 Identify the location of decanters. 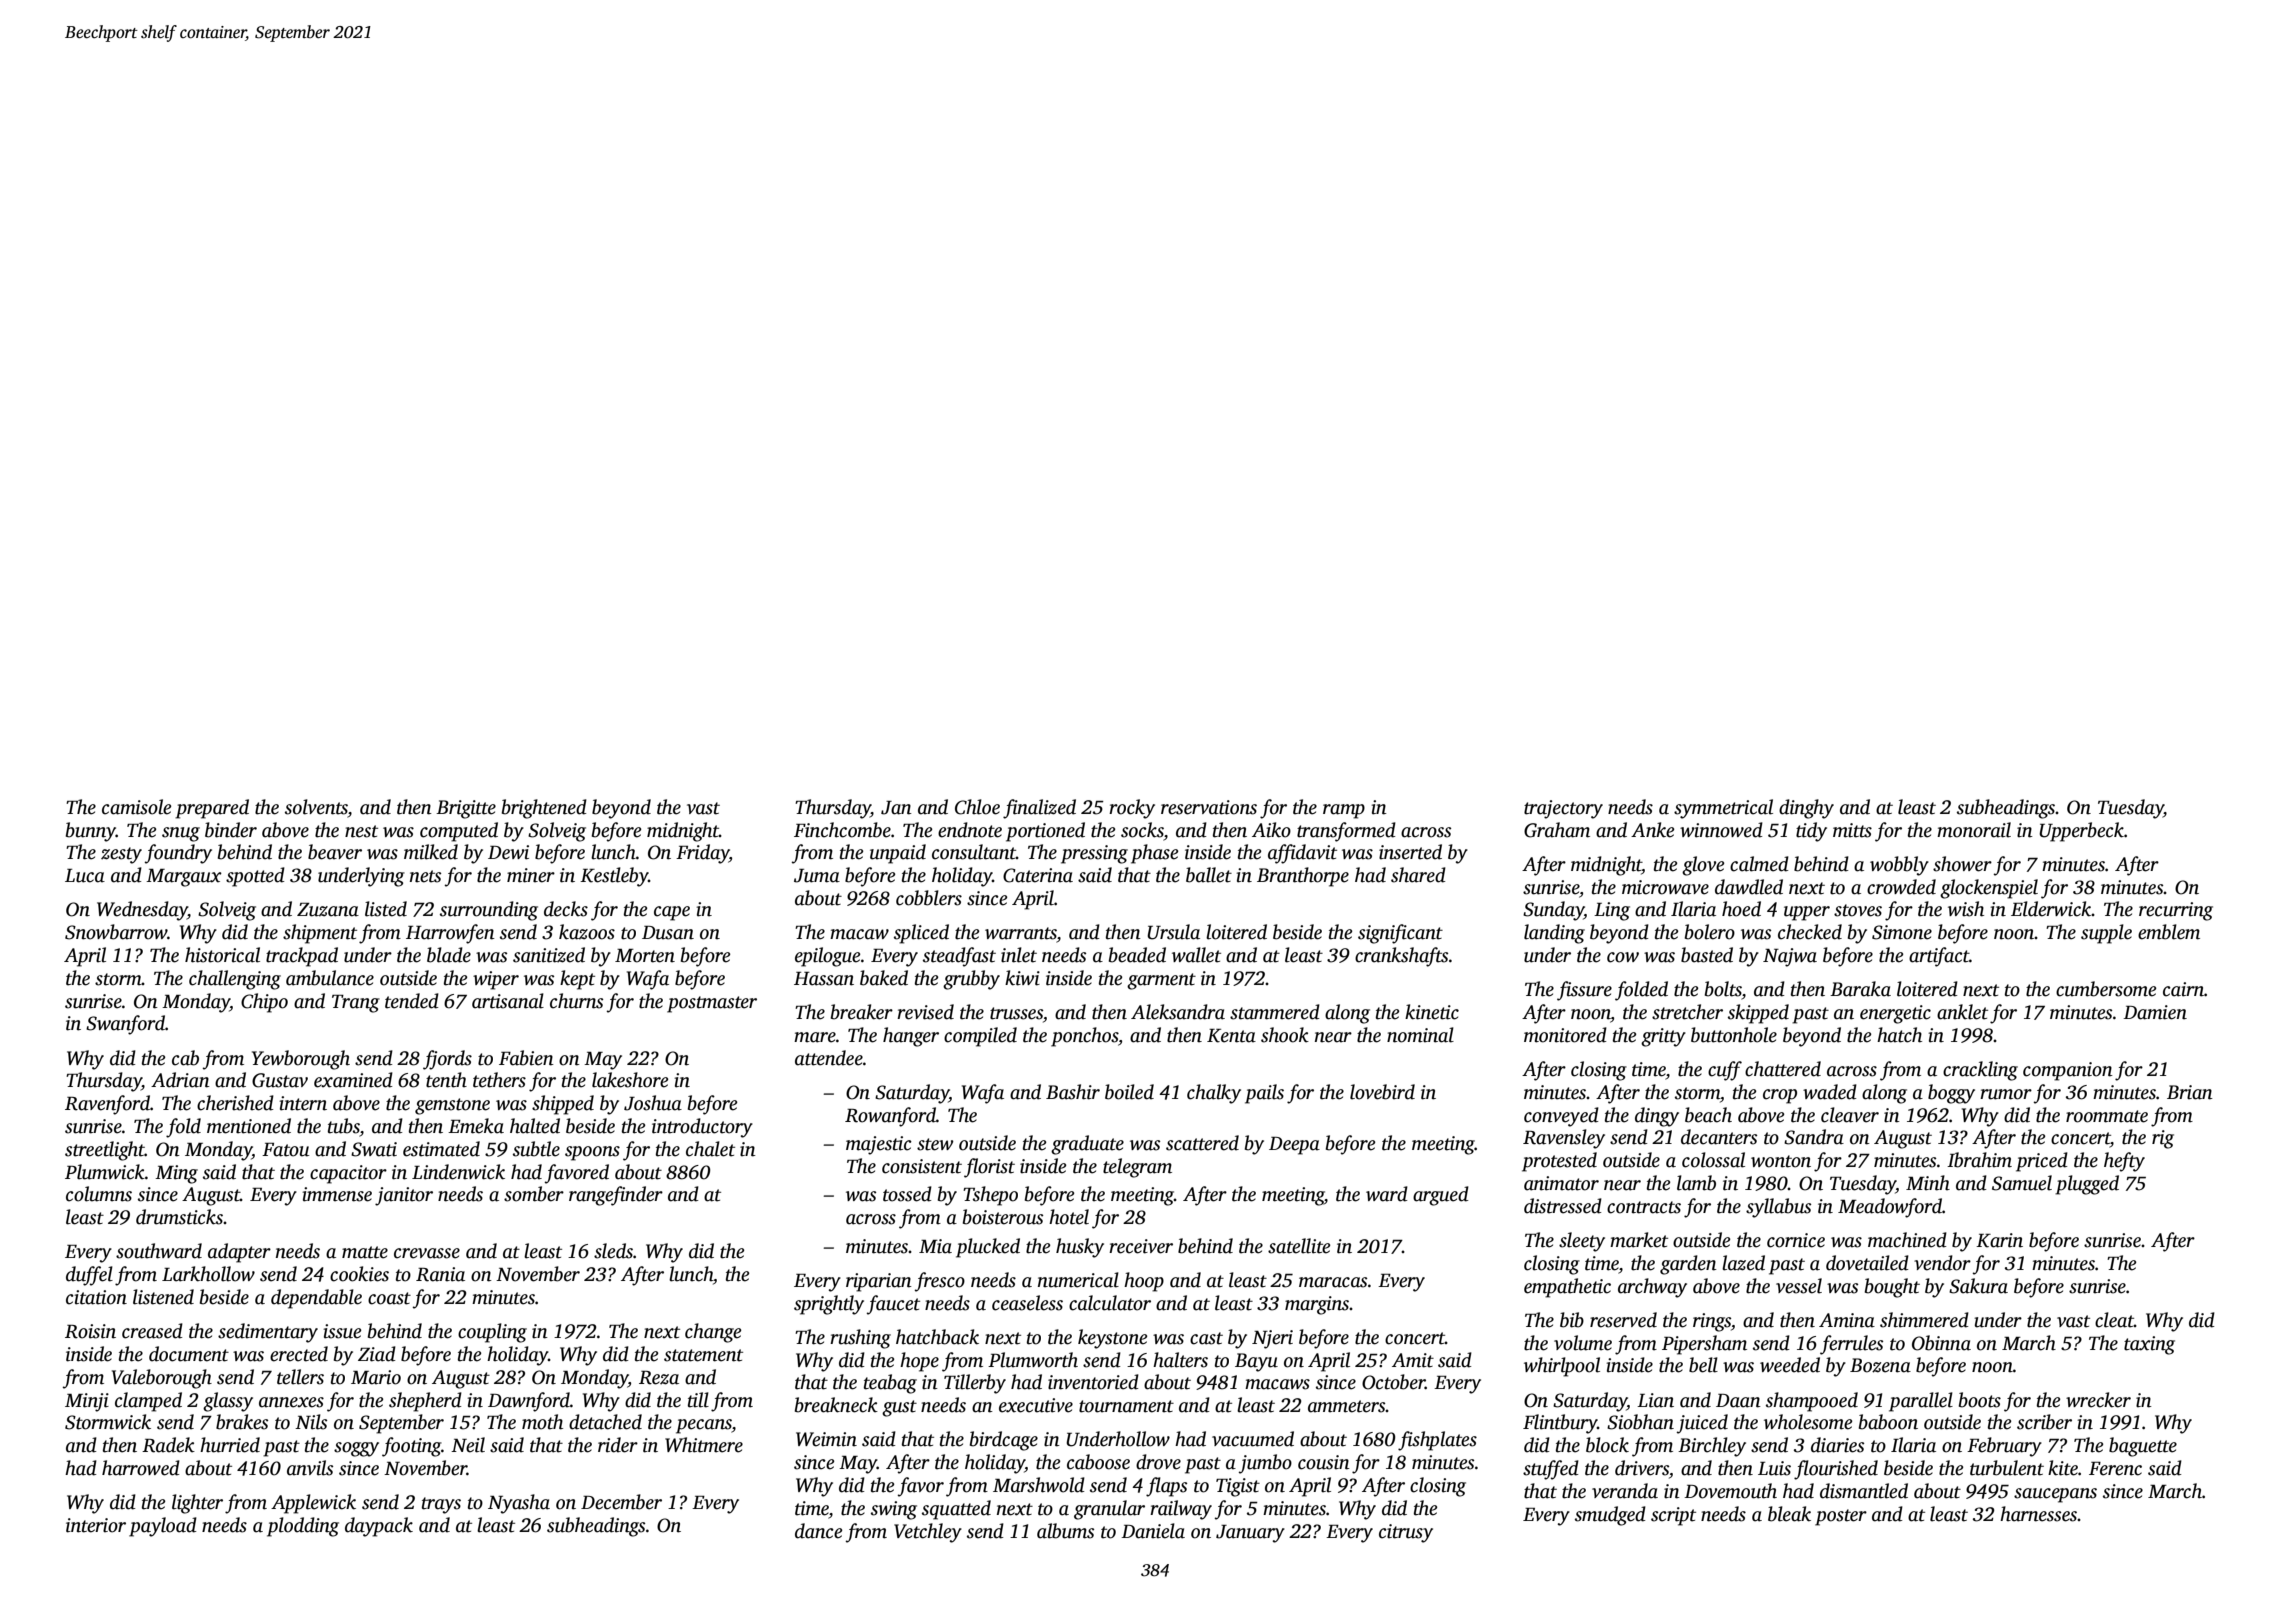
(1719, 1137).
